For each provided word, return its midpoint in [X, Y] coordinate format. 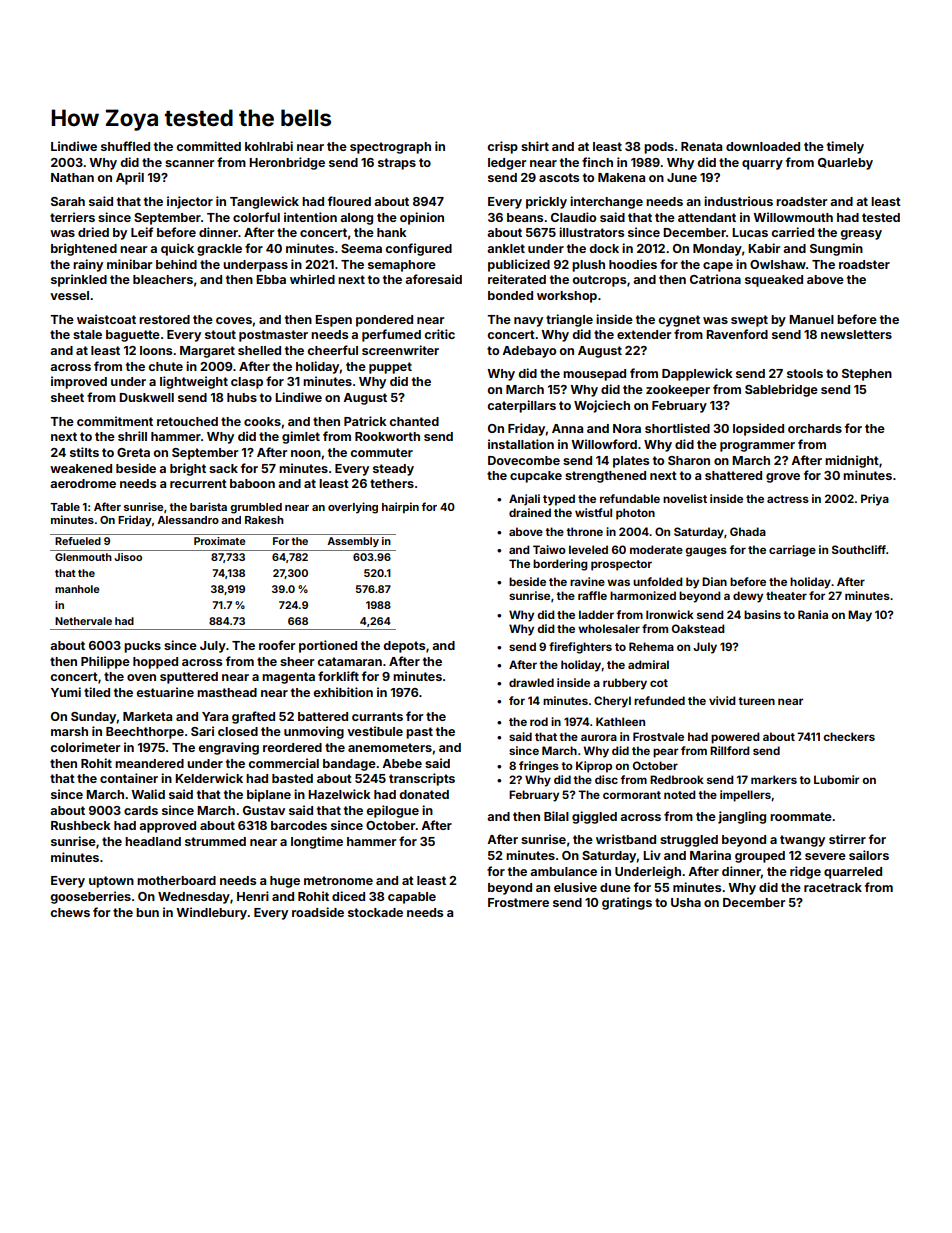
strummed [215, 841]
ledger [507, 164]
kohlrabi [269, 146]
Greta [133, 452]
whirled [312, 279]
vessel [69, 295]
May [860, 616]
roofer [277, 645]
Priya [875, 500]
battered [323, 716]
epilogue [392, 811]
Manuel [811, 319]
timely [845, 147]
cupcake [536, 477]
